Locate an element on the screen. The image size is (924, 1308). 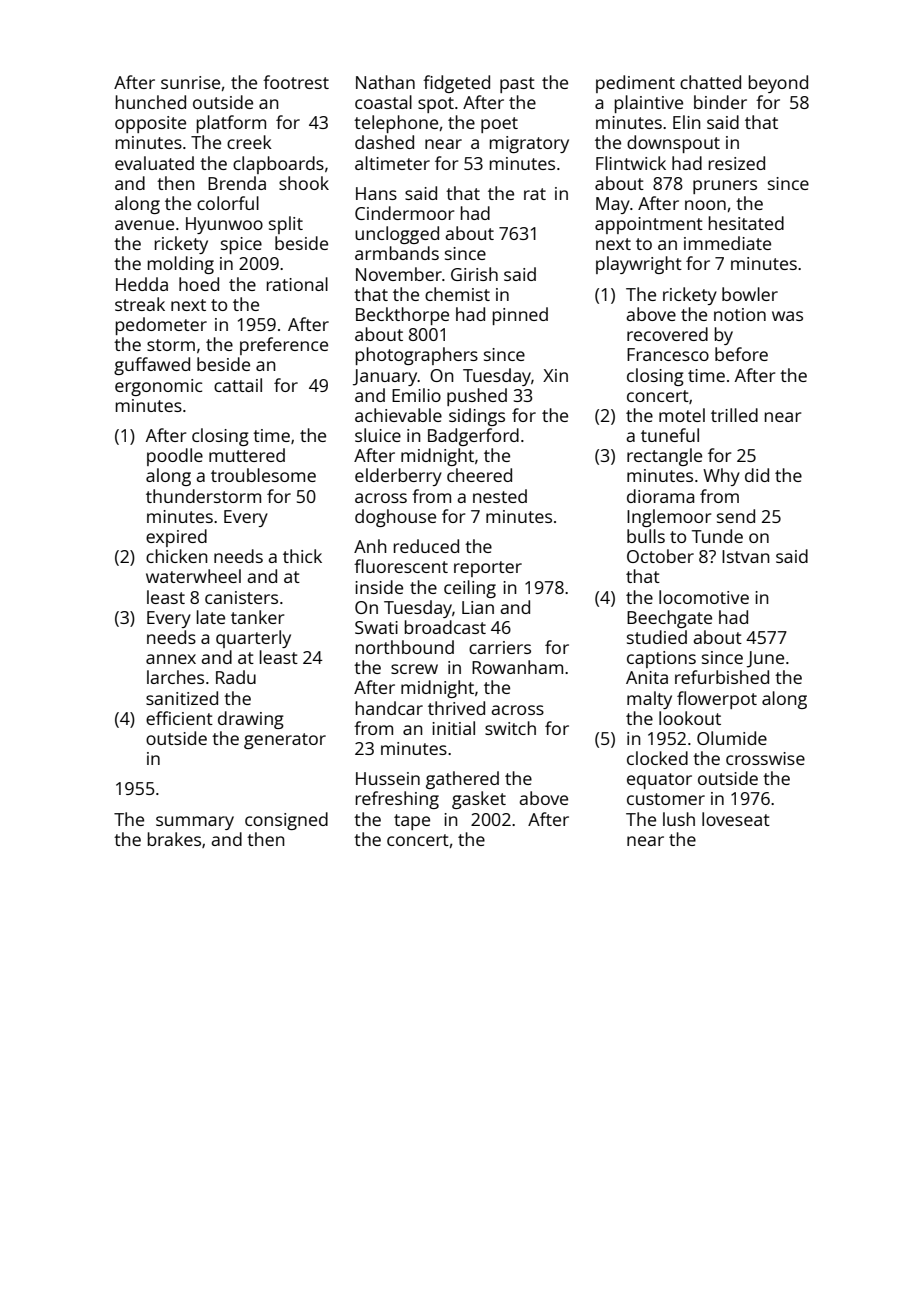
pediment is located at coordinates (635, 84).
